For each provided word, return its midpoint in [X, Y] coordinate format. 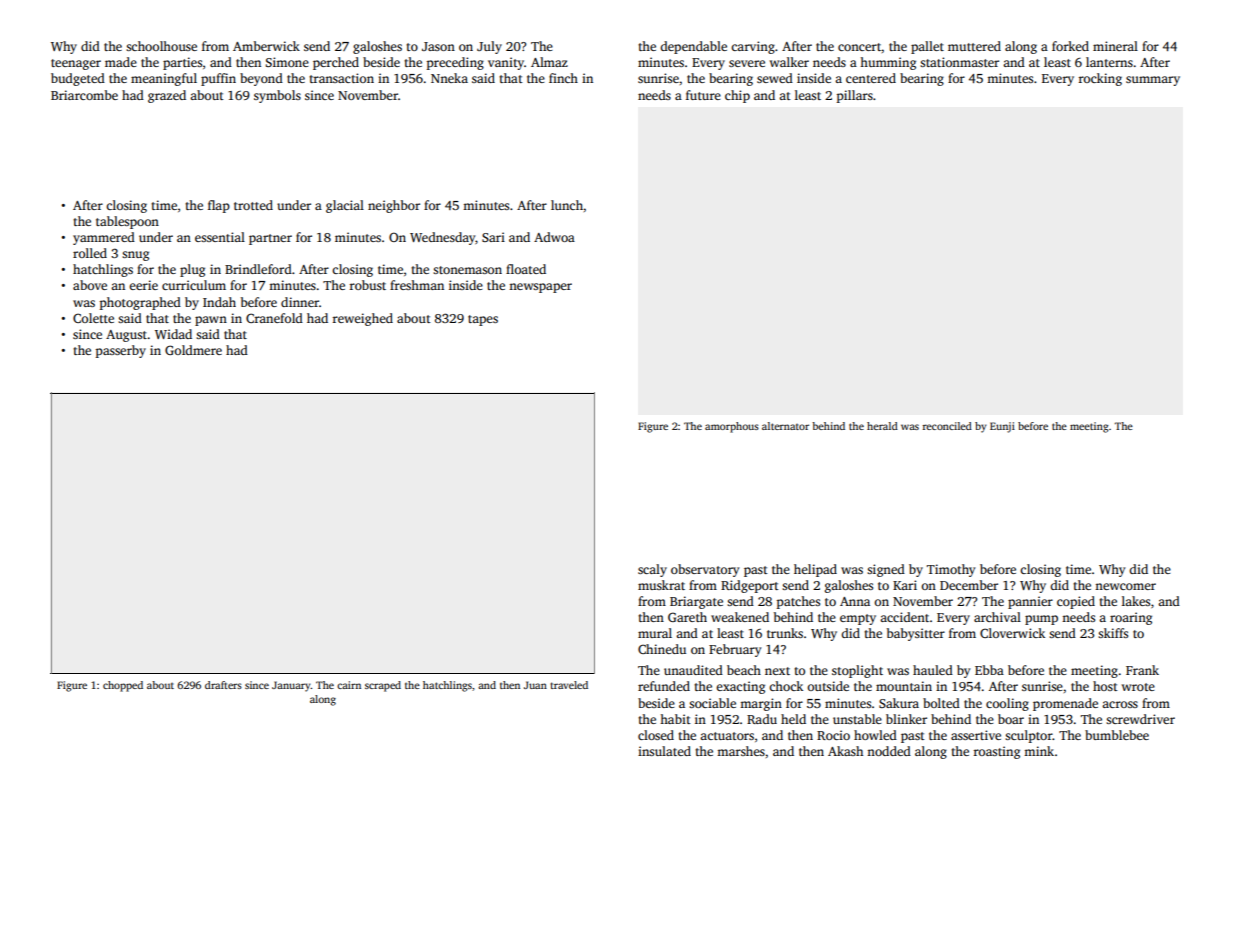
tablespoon [127, 222]
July [489, 47]
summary [1153, 81]
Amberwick [266, 46]
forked [1070, 46]
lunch [567, 205]
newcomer [1125, 586]
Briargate [696, 602]
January [291, 686]
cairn [349, 685]
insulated [664, 751]
